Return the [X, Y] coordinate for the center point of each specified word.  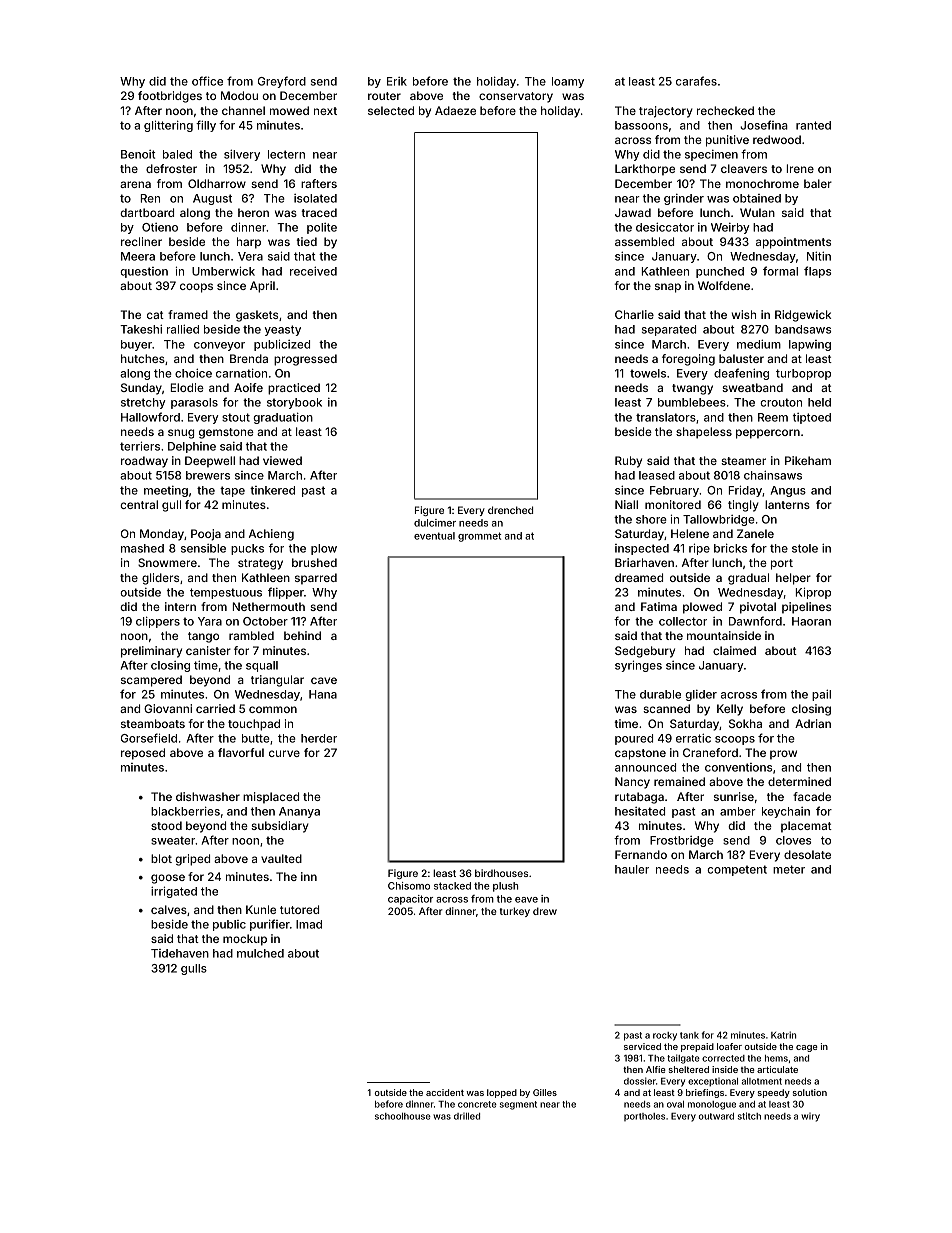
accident [445, 1092]
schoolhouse [403, 1116]
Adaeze [455, 110]
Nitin [819, 256]
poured [634, 739]
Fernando [641, 854]
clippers [158, 622]
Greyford [282, 82]
